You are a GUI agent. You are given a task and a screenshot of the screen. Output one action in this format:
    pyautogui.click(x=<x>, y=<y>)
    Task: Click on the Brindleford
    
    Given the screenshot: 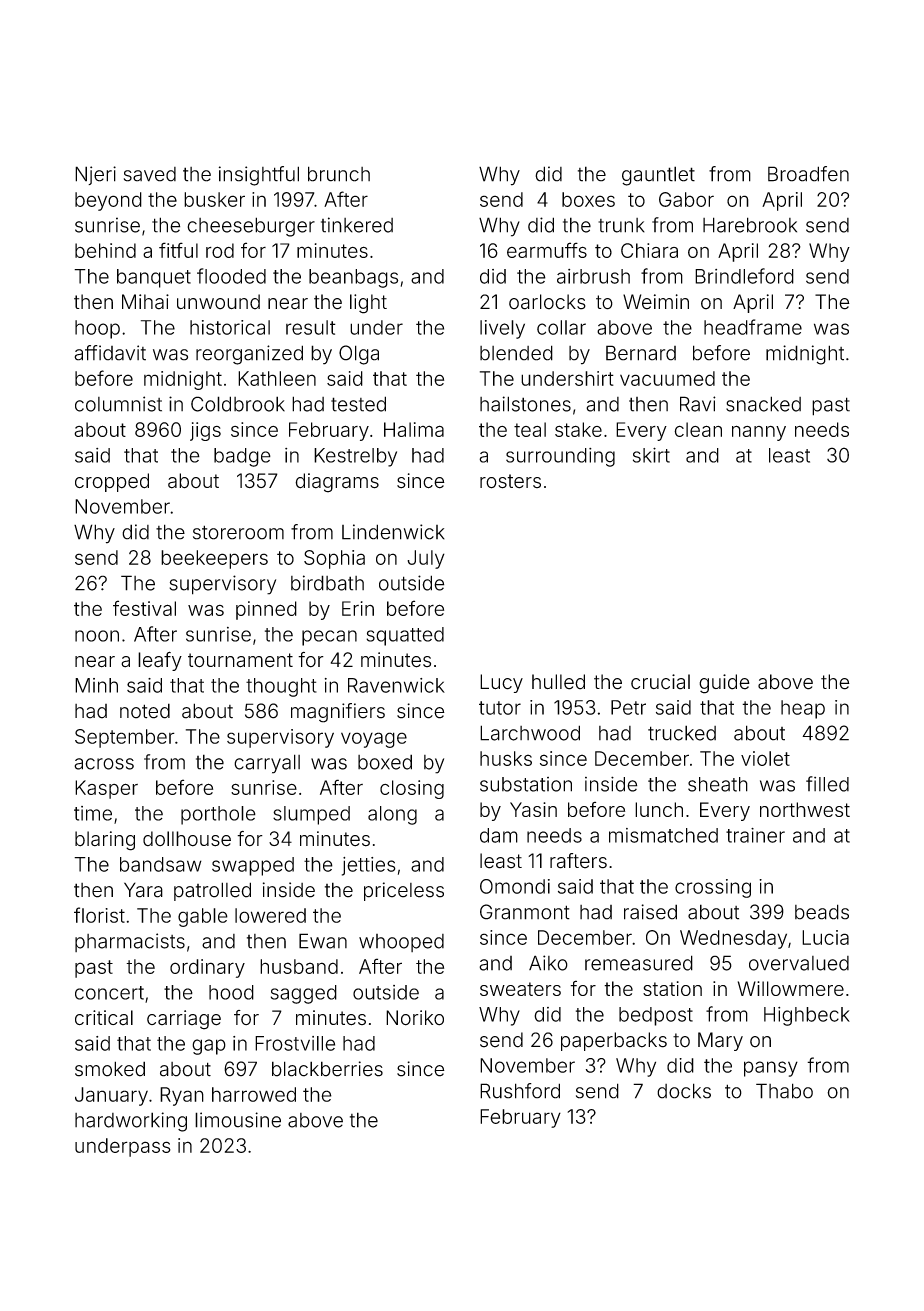 What is the action you would take?
    pyautogui.click(x=744, y=276)
